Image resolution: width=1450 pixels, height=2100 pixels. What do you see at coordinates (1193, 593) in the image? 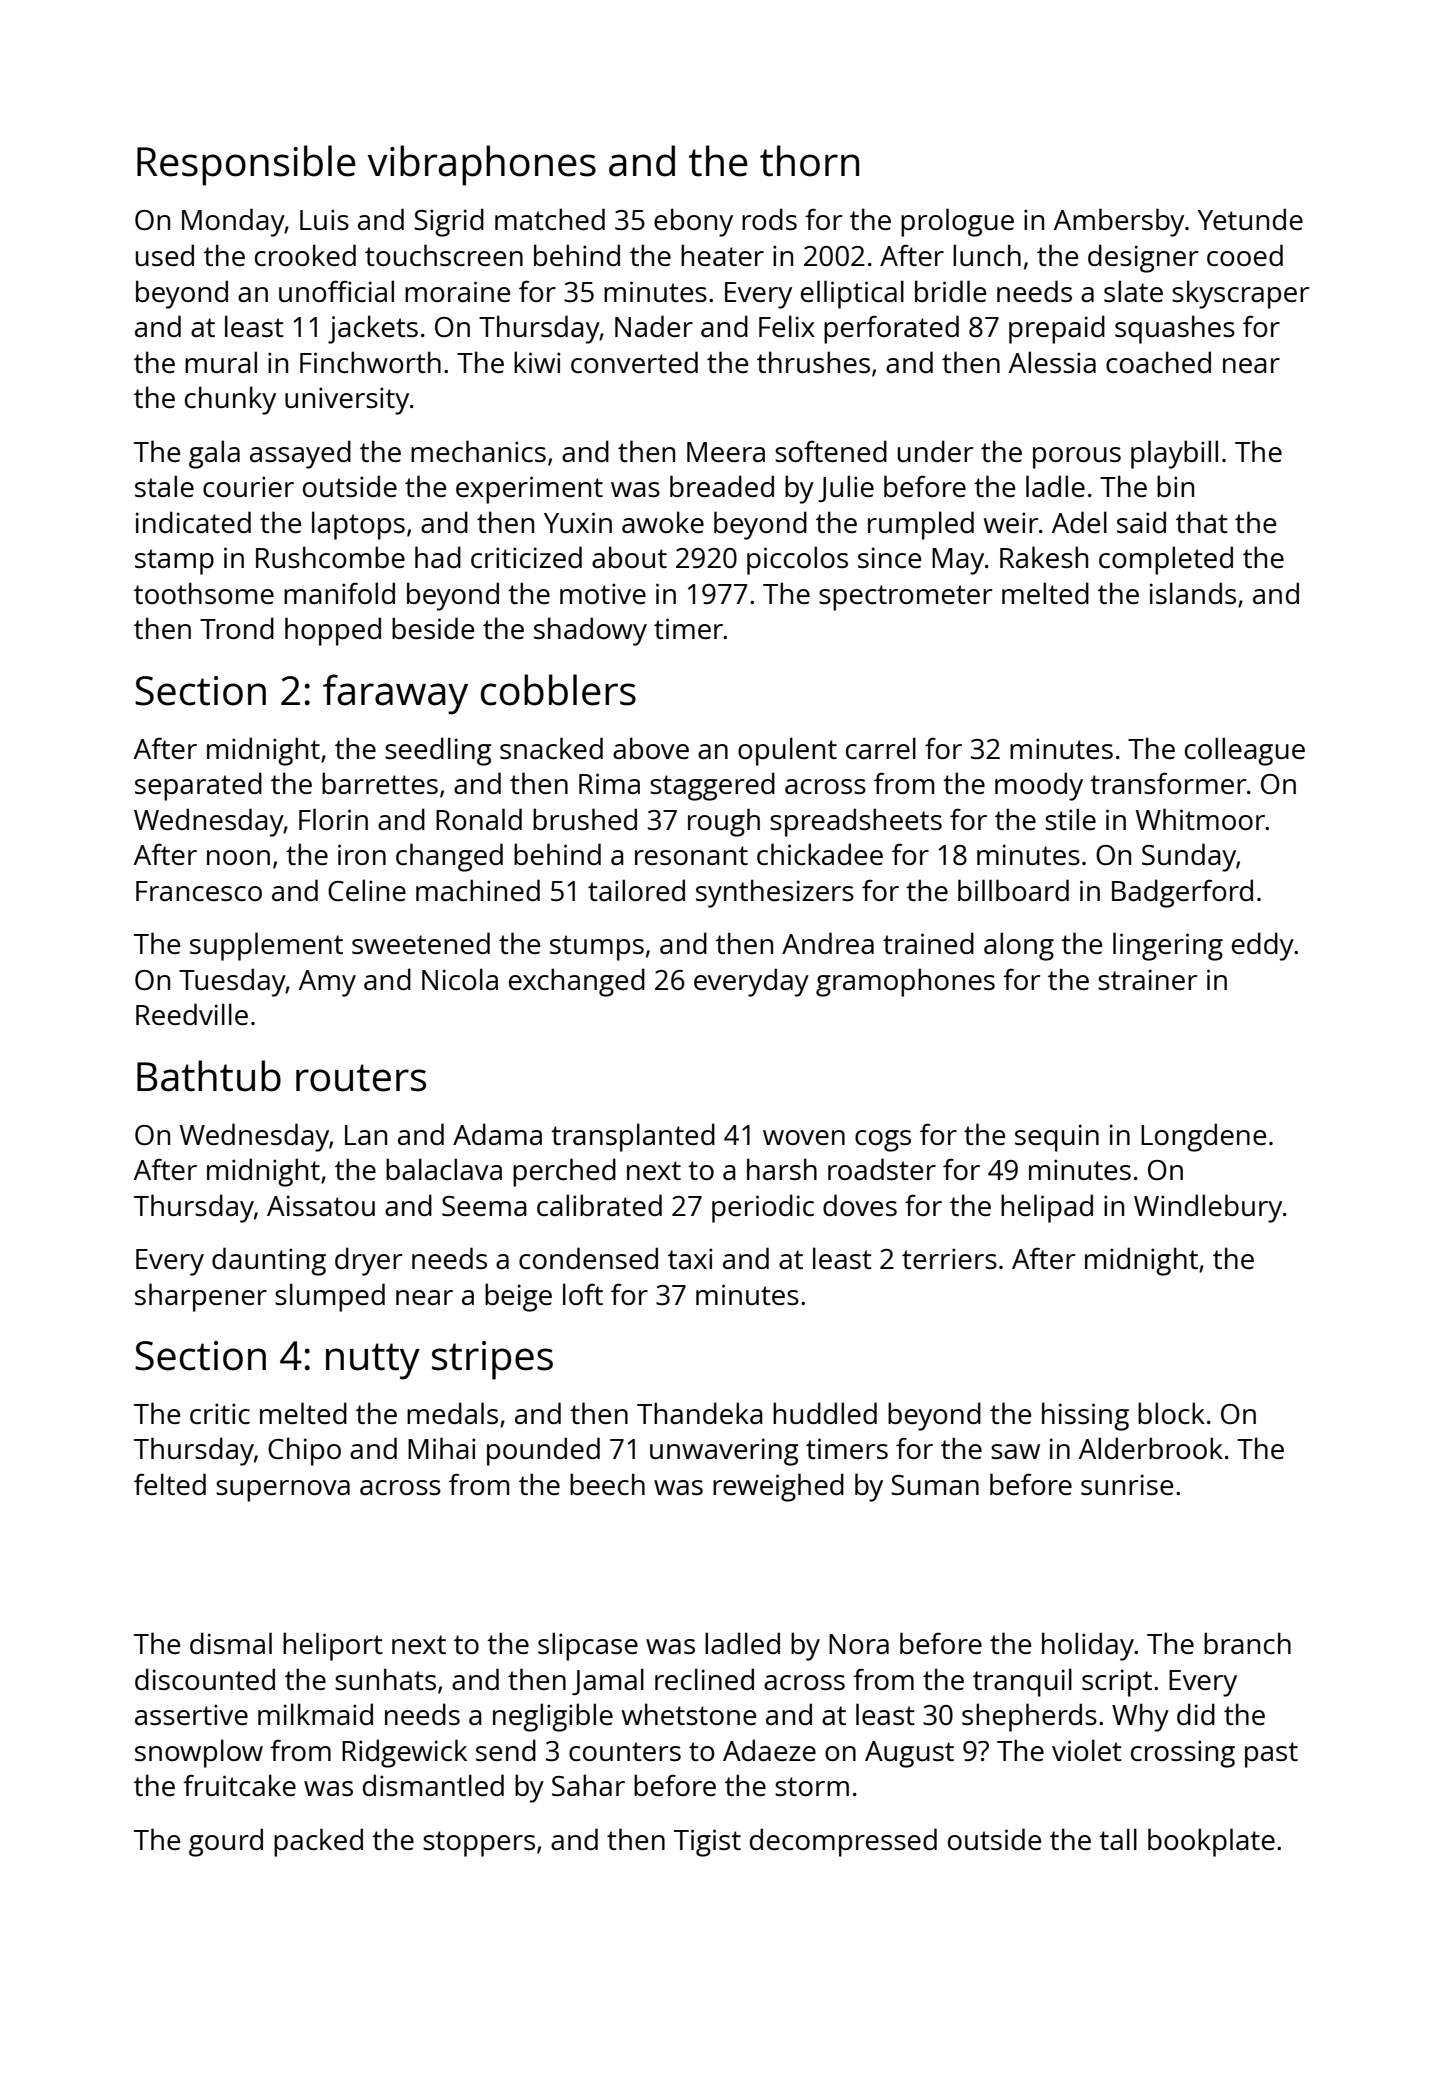
I see `islands` at bounding box center [1193, 593].
